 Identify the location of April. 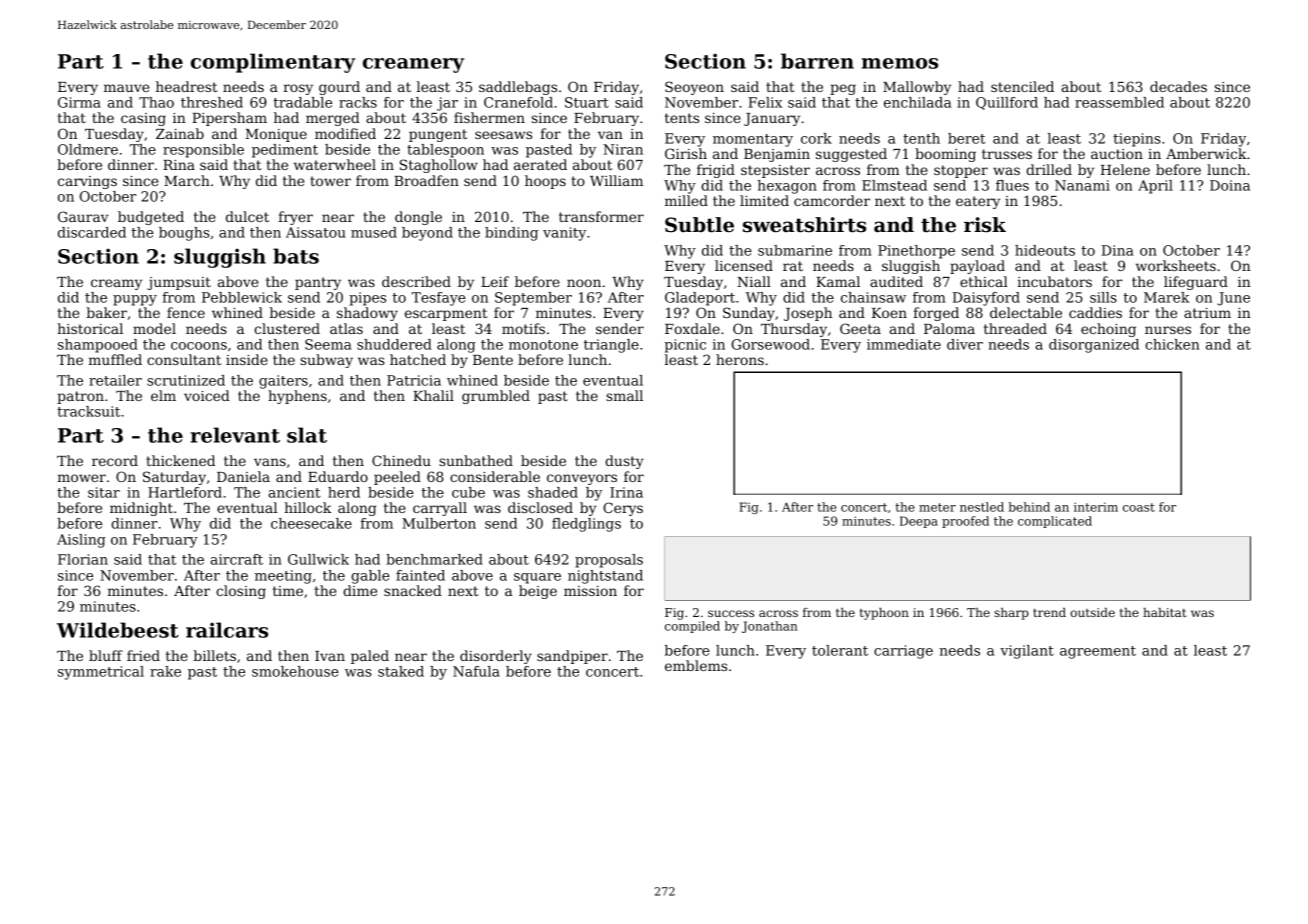
(1155, 187).
